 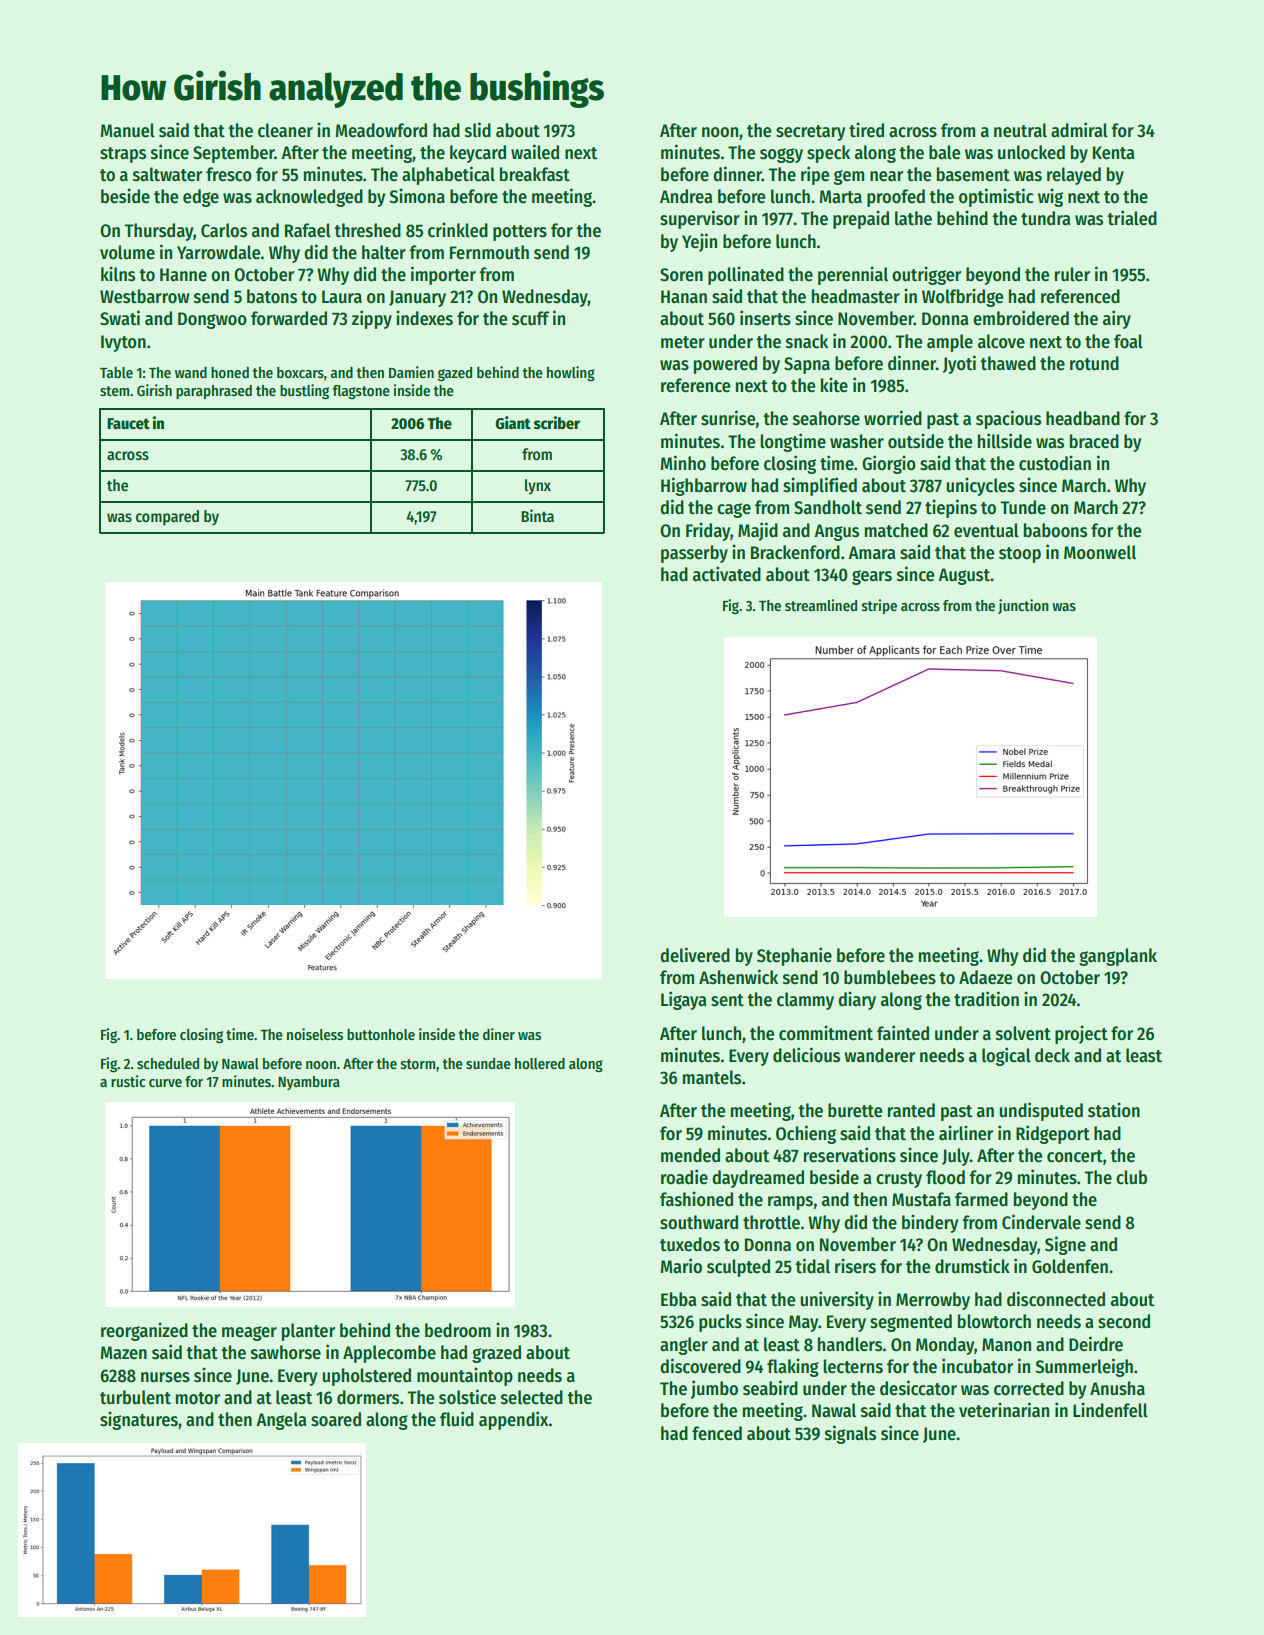 I want to click on wailed, so click(x=535, y=152).
